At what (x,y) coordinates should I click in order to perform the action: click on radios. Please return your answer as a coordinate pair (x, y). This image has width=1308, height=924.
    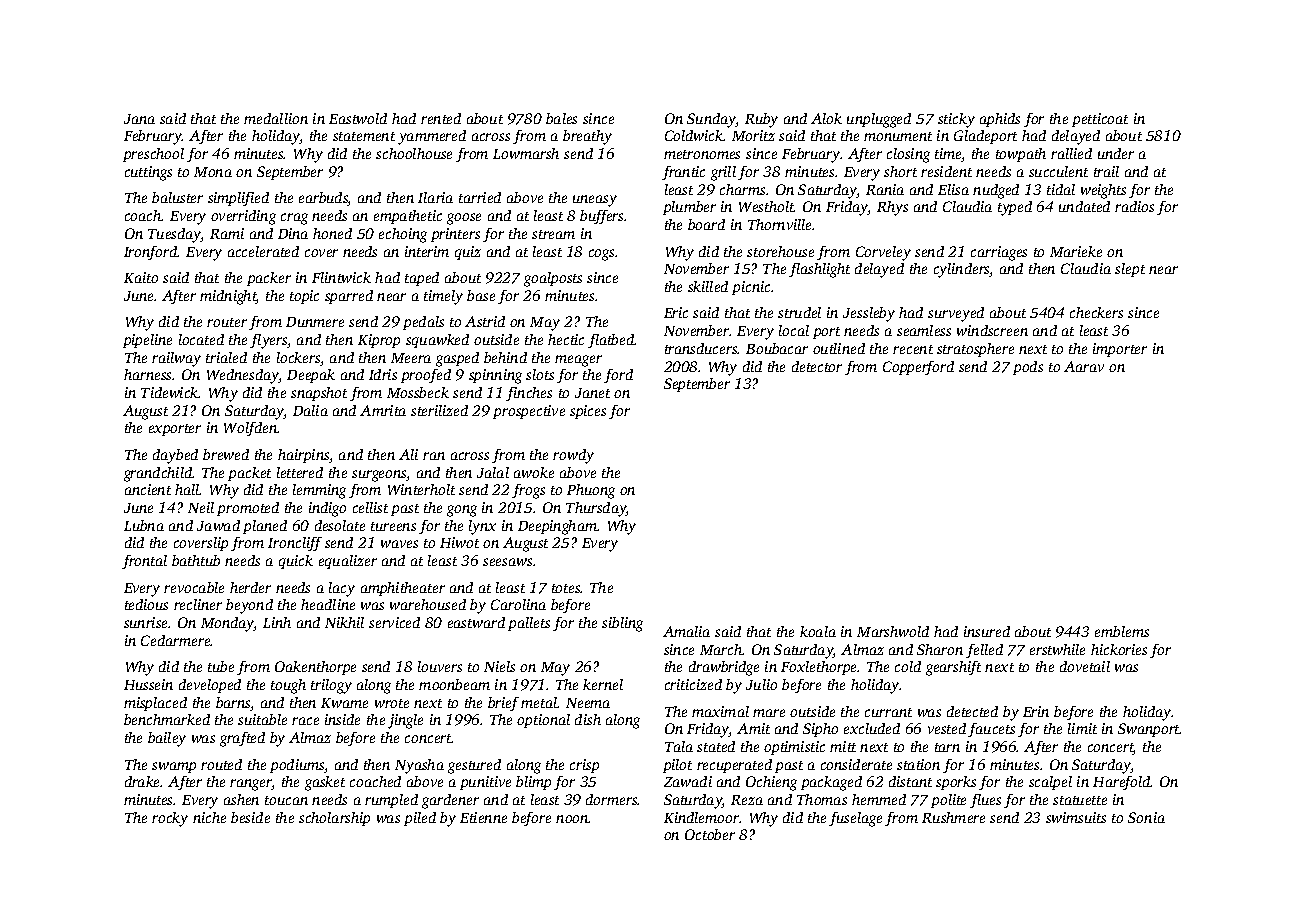
    Looking at the image, I should click on (1134, 206).
